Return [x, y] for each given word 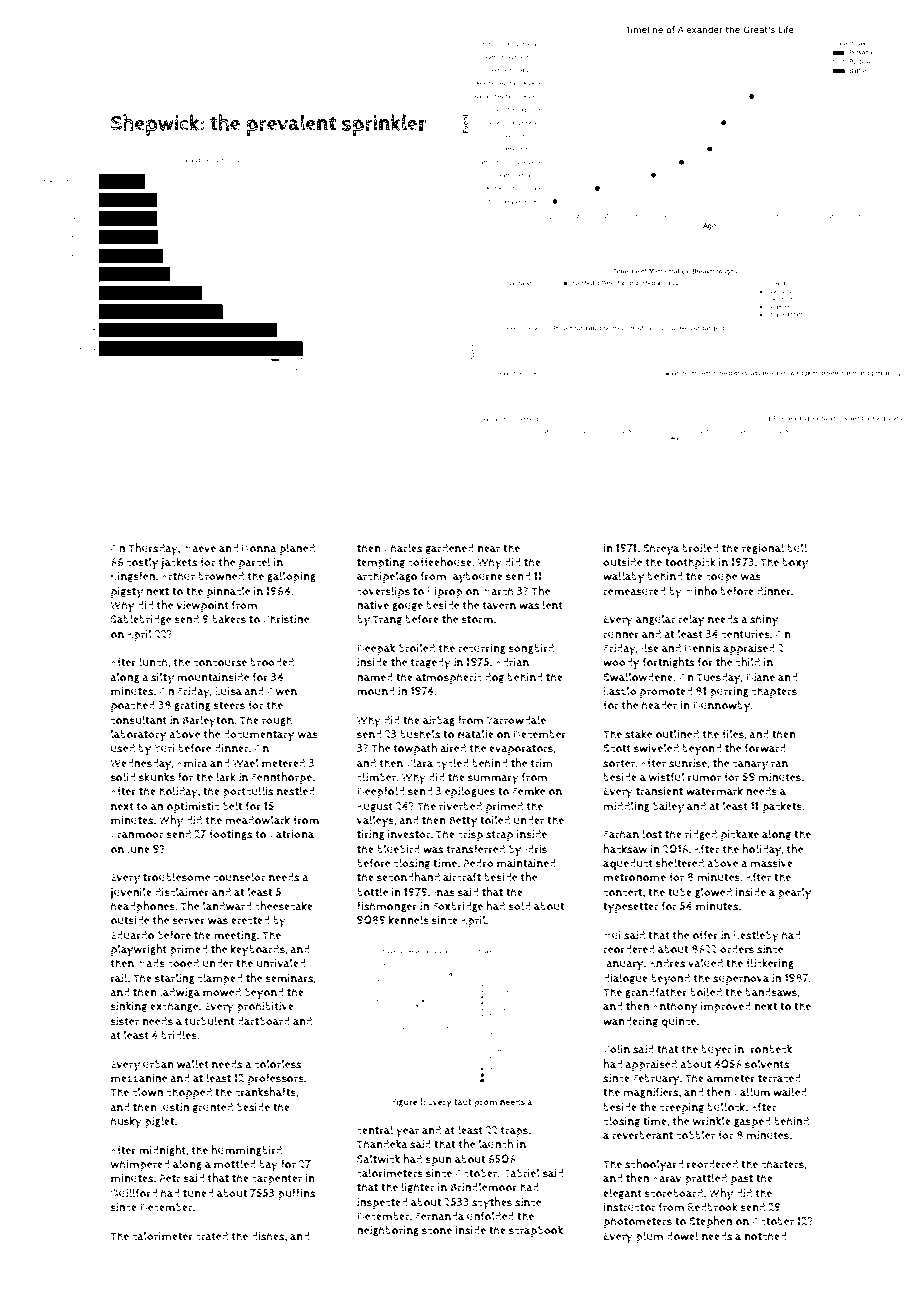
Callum [752, 1092]
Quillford [134, 1193]
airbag [439, 721]
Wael [246, 763]
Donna [259, 548]
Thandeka [382, 1144]
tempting [381, 563]
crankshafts [265, 1092]
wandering [630, 1021]
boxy [795, 564]
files [733, 734]
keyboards [258, 950]
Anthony [674, 1007]
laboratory [138, 735]
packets [782, 807]
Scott [617, 748]
